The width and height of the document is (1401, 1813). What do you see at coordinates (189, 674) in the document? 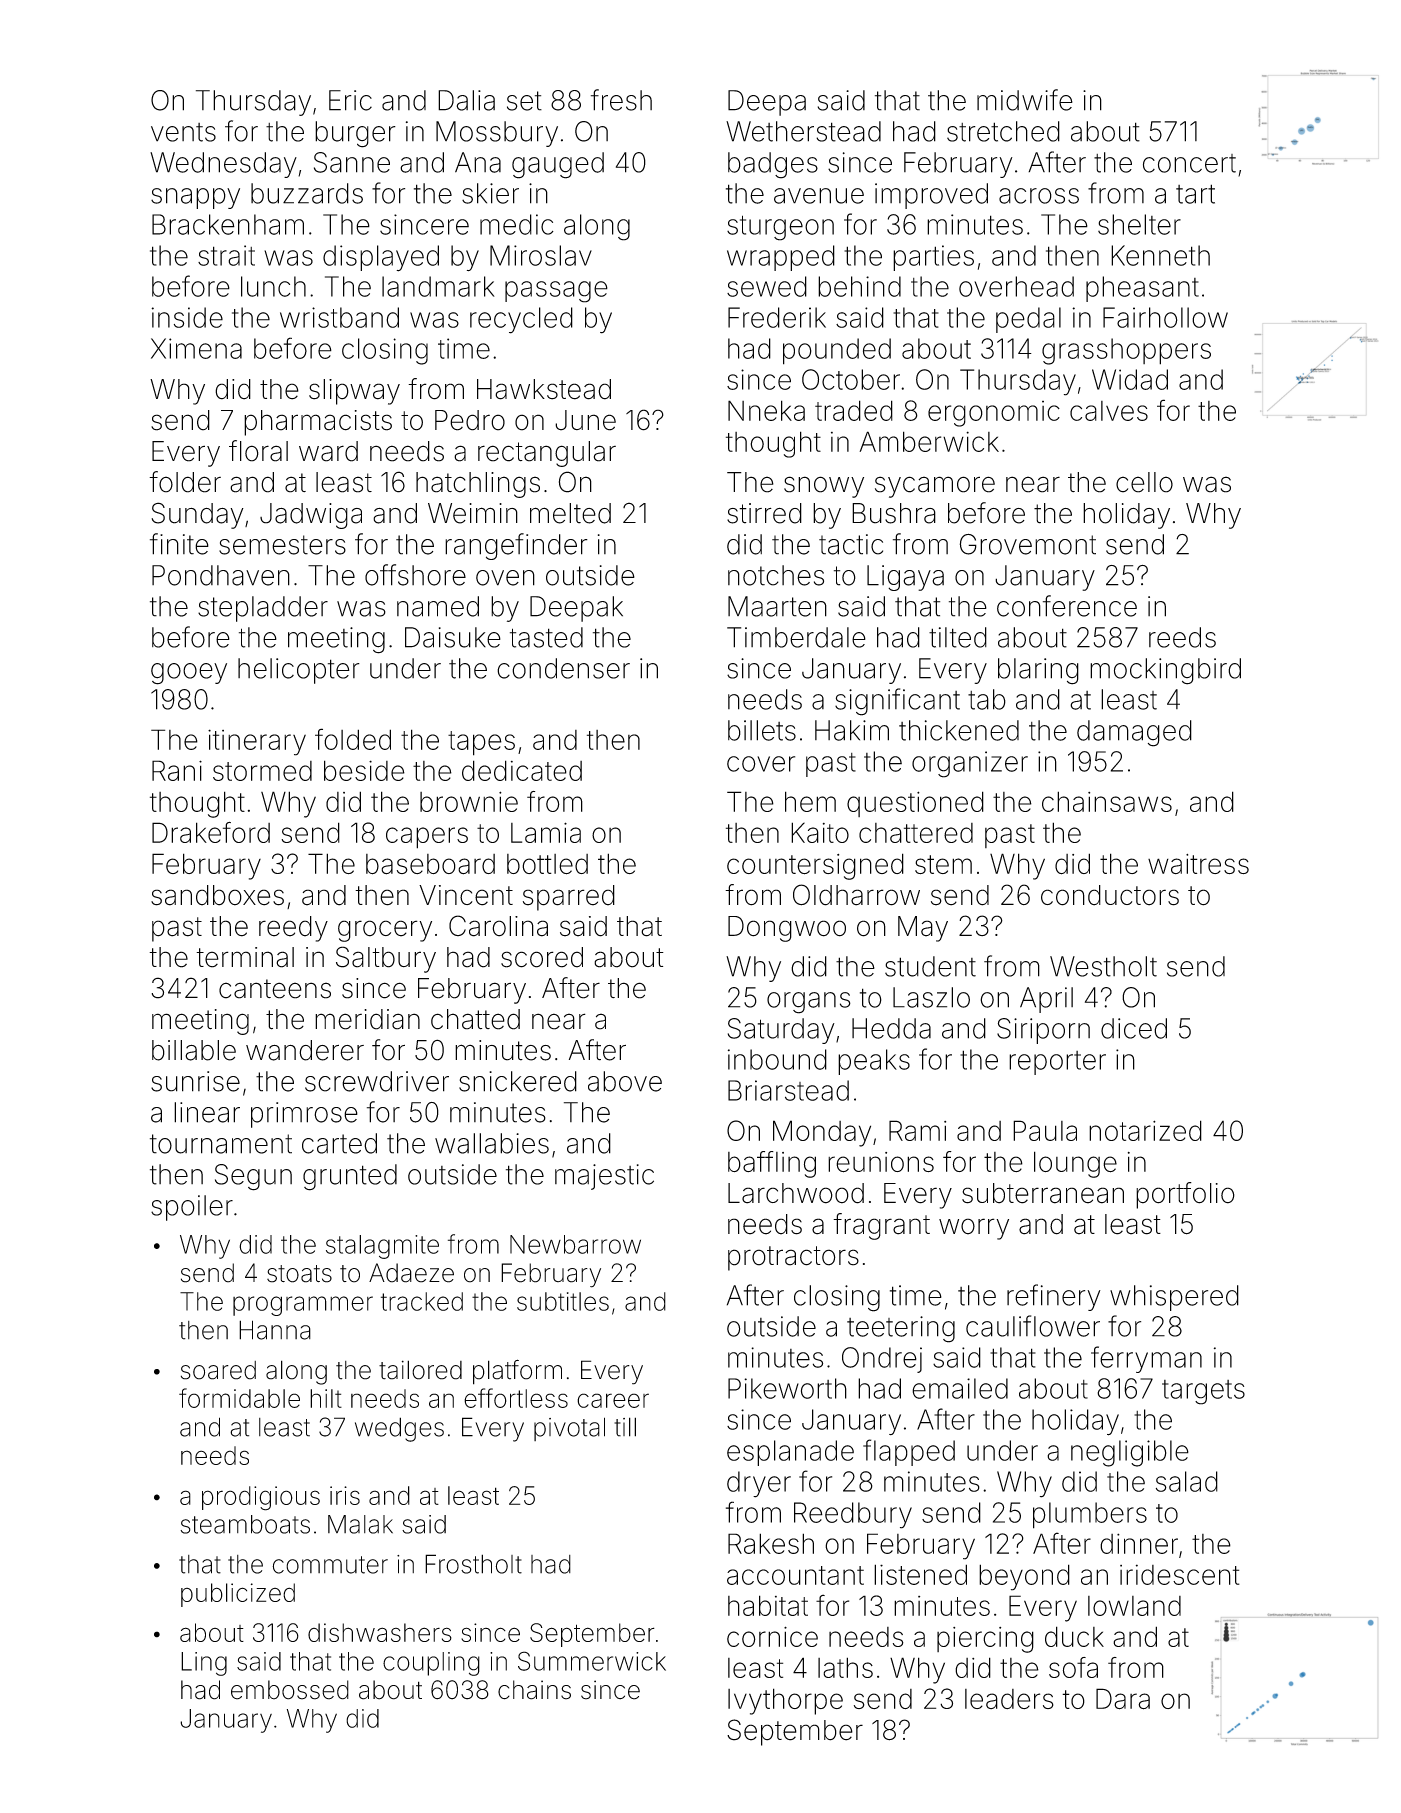
I see `gooey` at bounding box center [189, 674].
